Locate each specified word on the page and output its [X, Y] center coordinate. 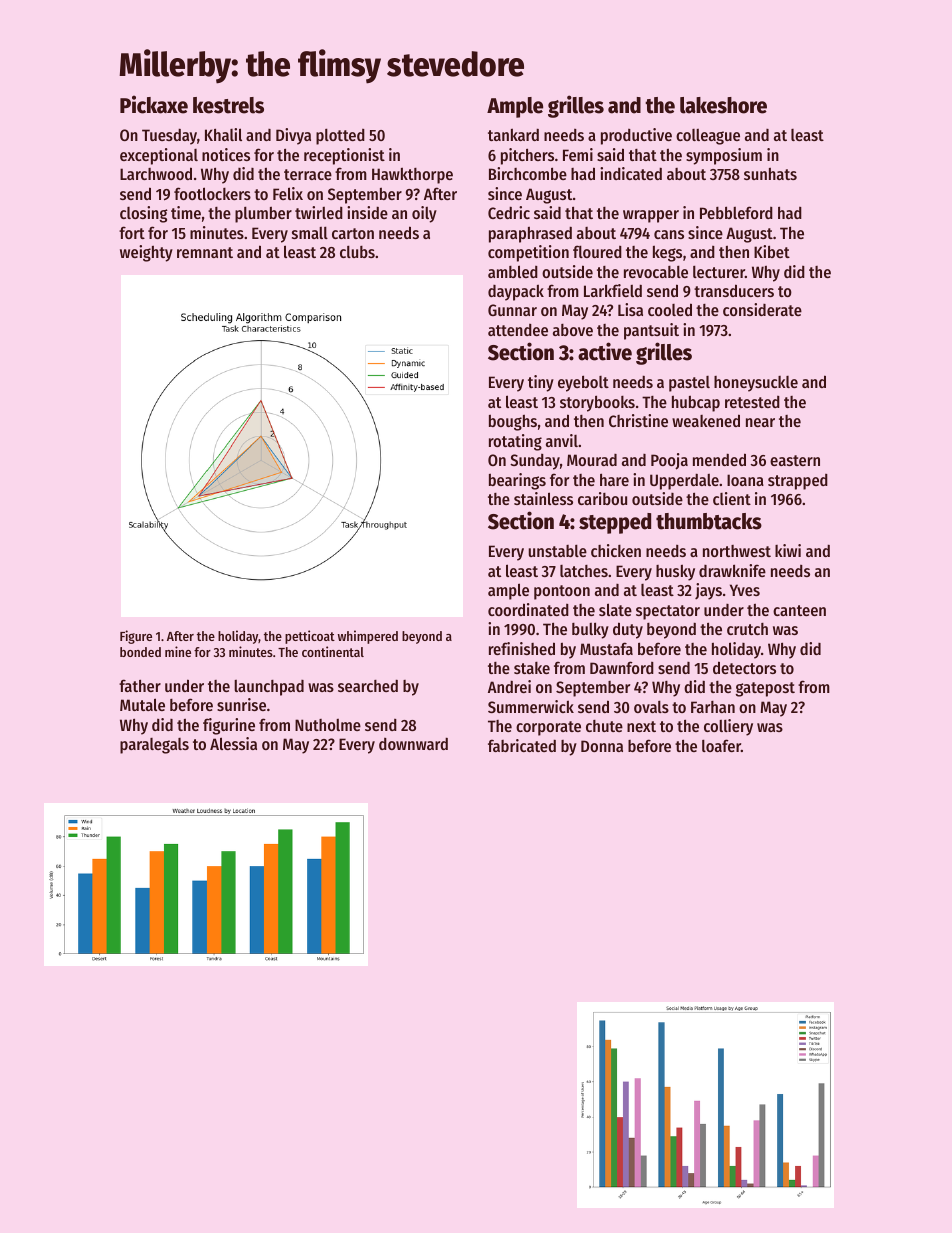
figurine [229, 726]
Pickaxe [154, 104]
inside [367, 212]
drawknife [732, 570]
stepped [615, 523]
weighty [146, 253]
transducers [734, 290]
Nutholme [328, 725]
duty [628, 630]
